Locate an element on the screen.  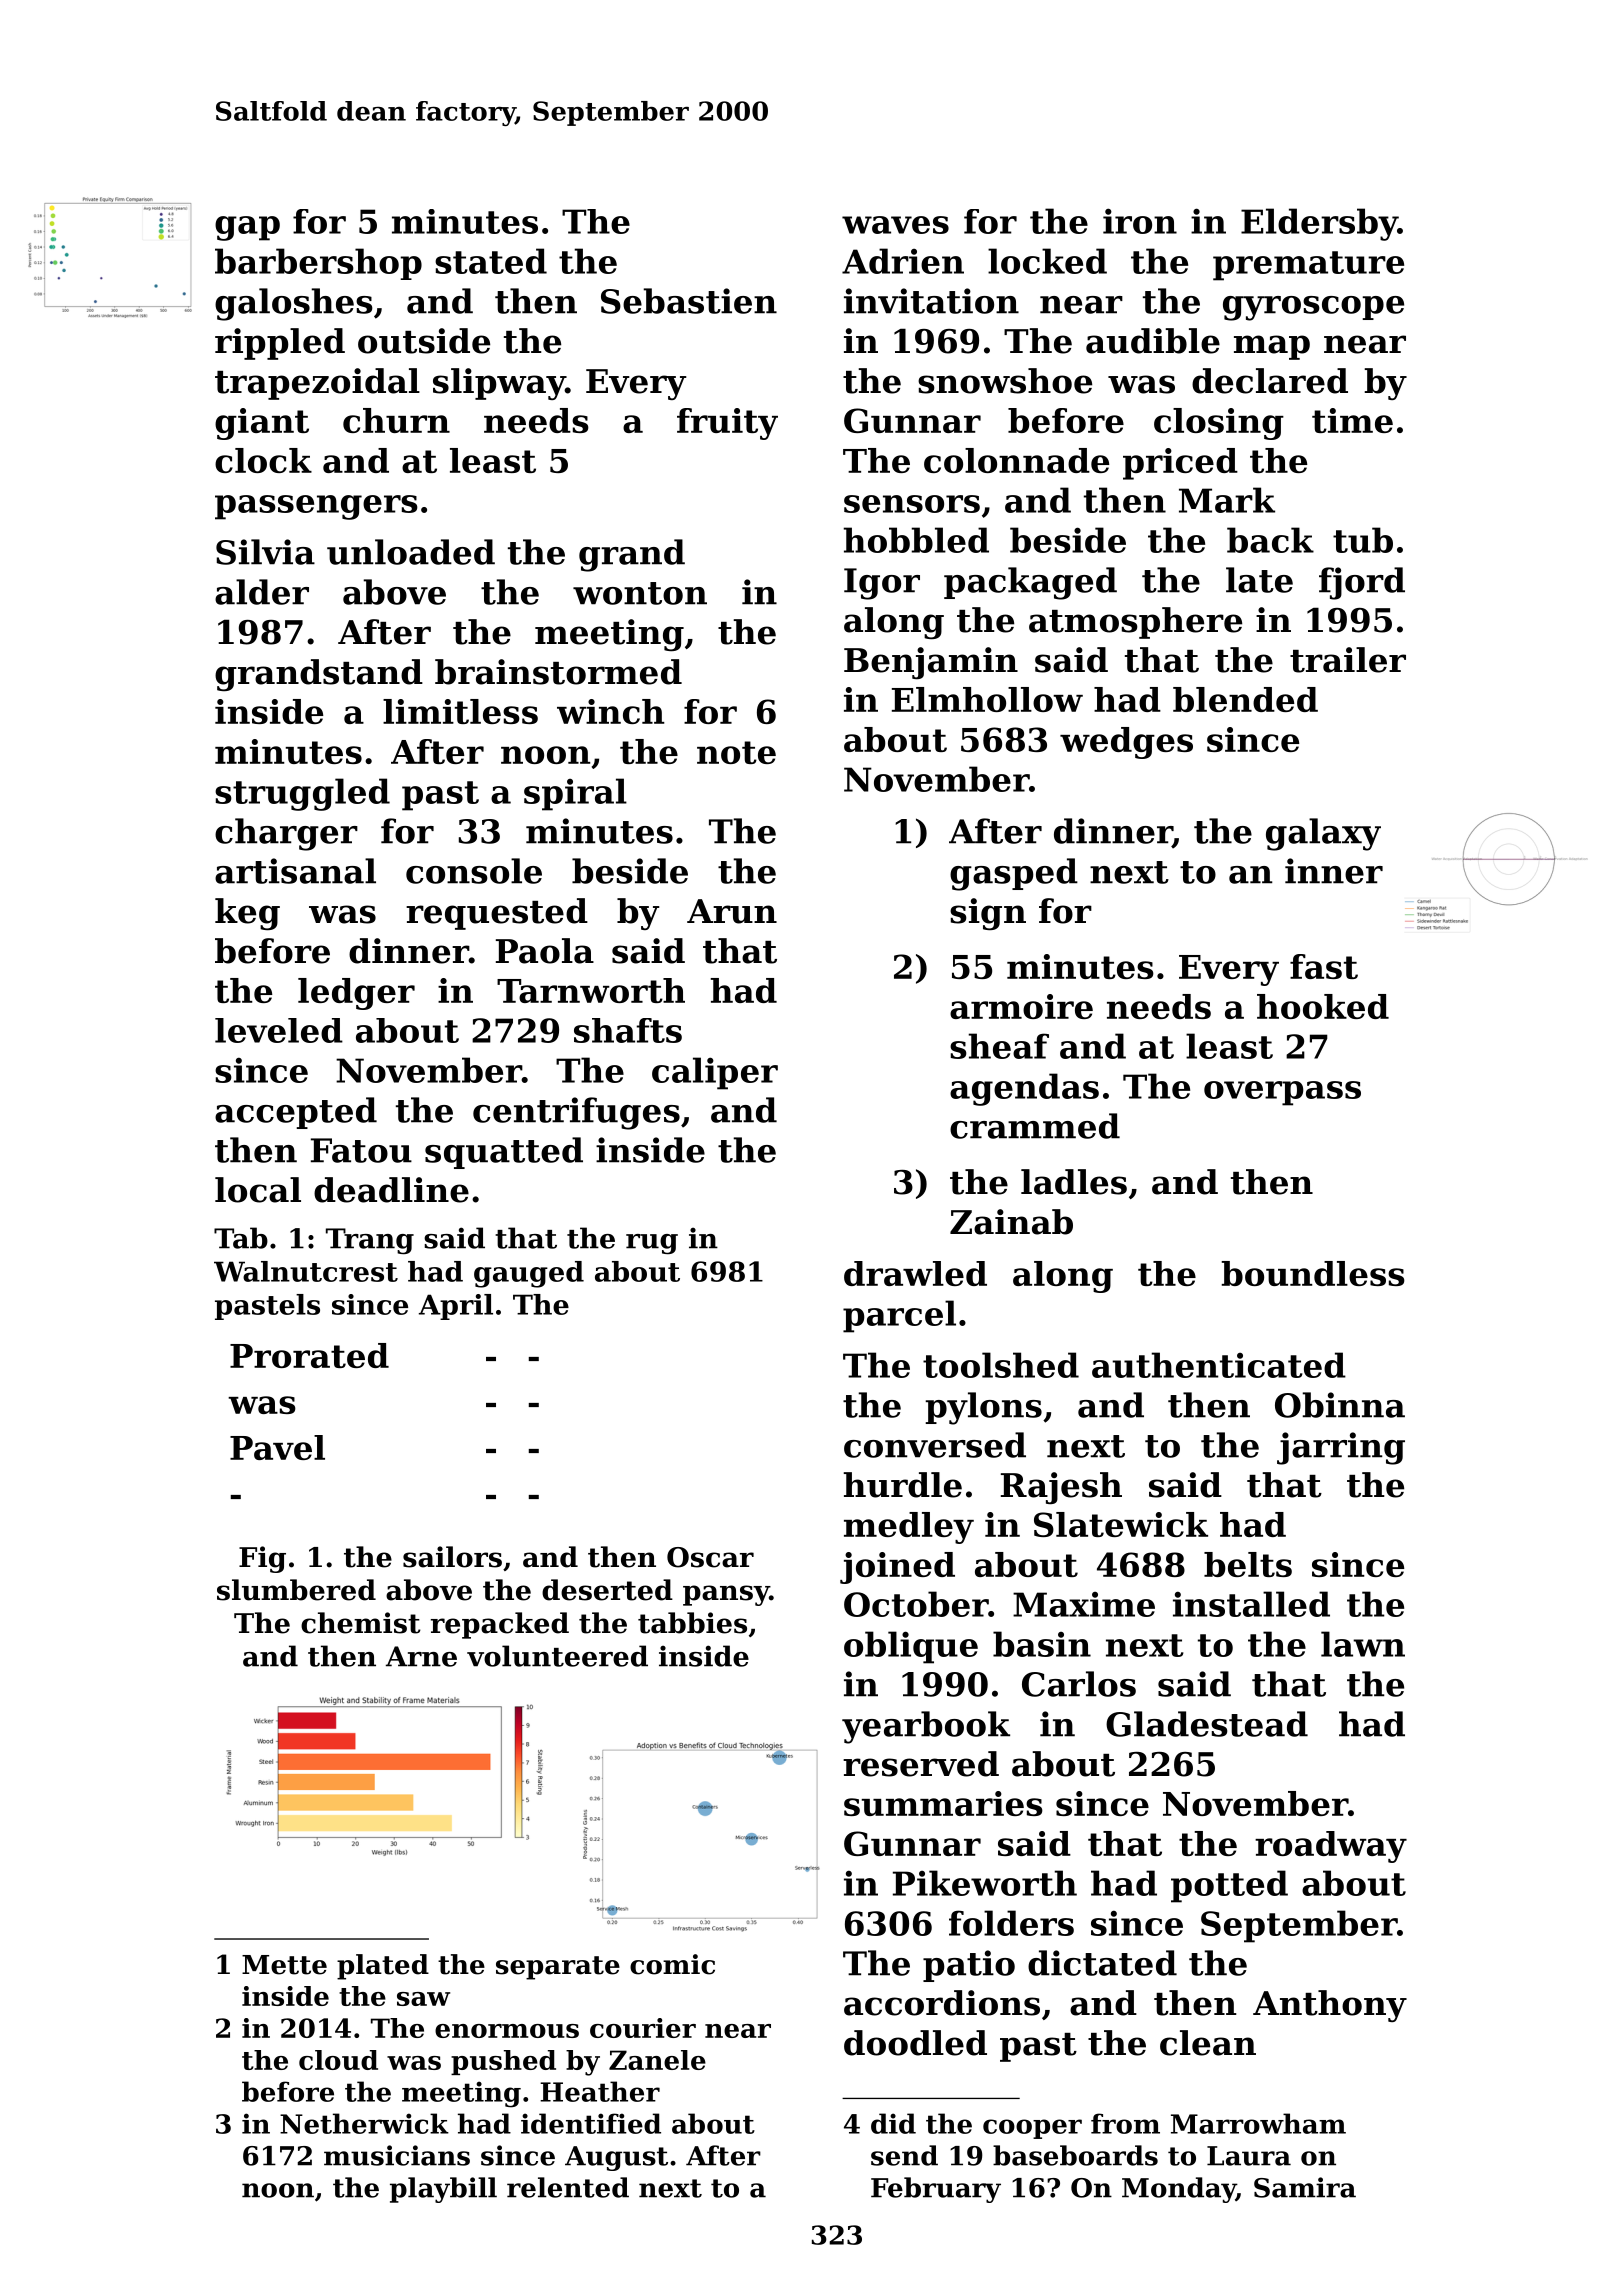
accordions is located at coordinates (942, 2003).
